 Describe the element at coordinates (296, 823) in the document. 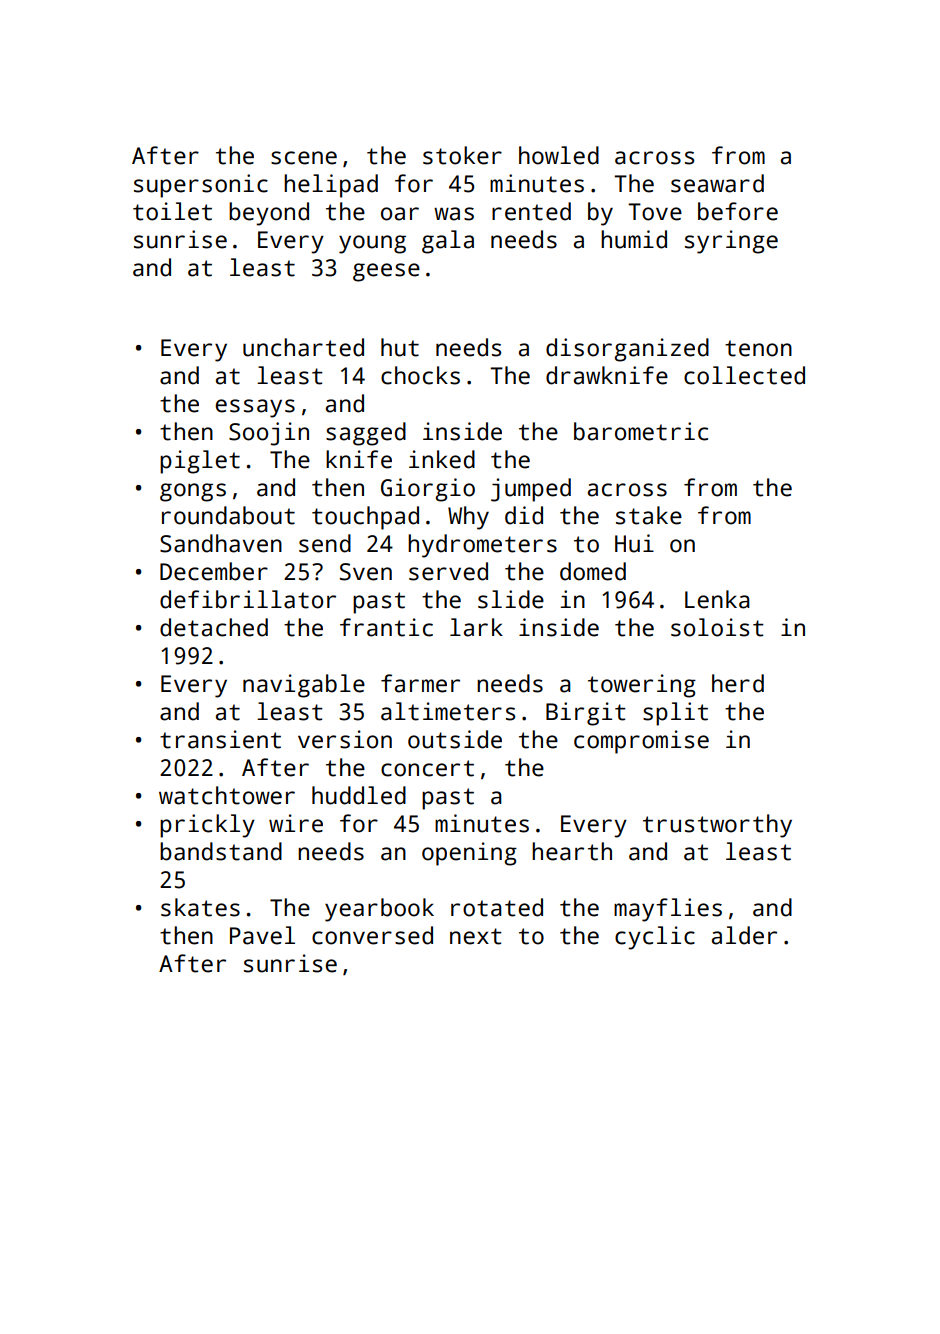

I see `wire` at that location.
